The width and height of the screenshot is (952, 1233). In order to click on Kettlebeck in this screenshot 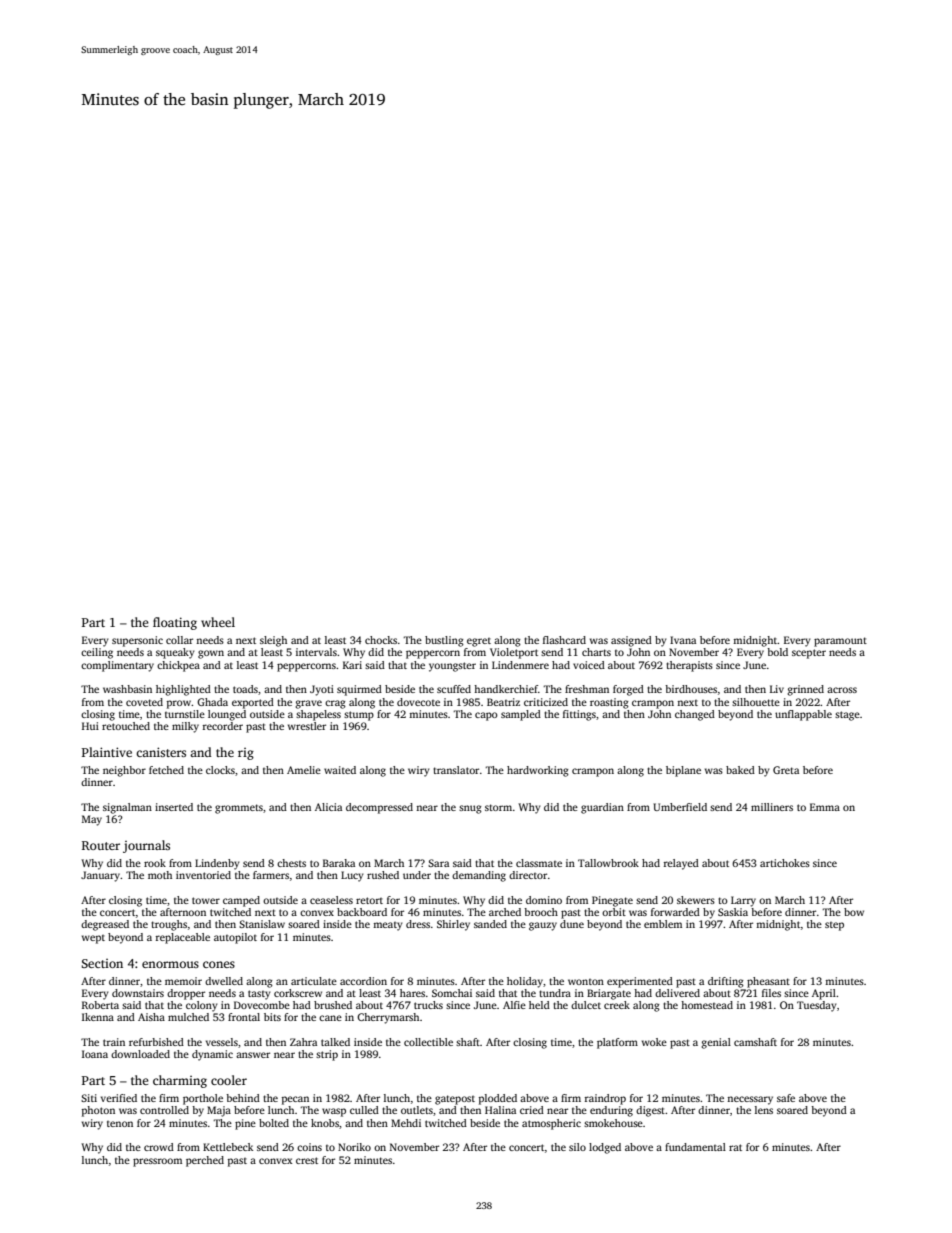, I will do `click(228, 1147)`.
